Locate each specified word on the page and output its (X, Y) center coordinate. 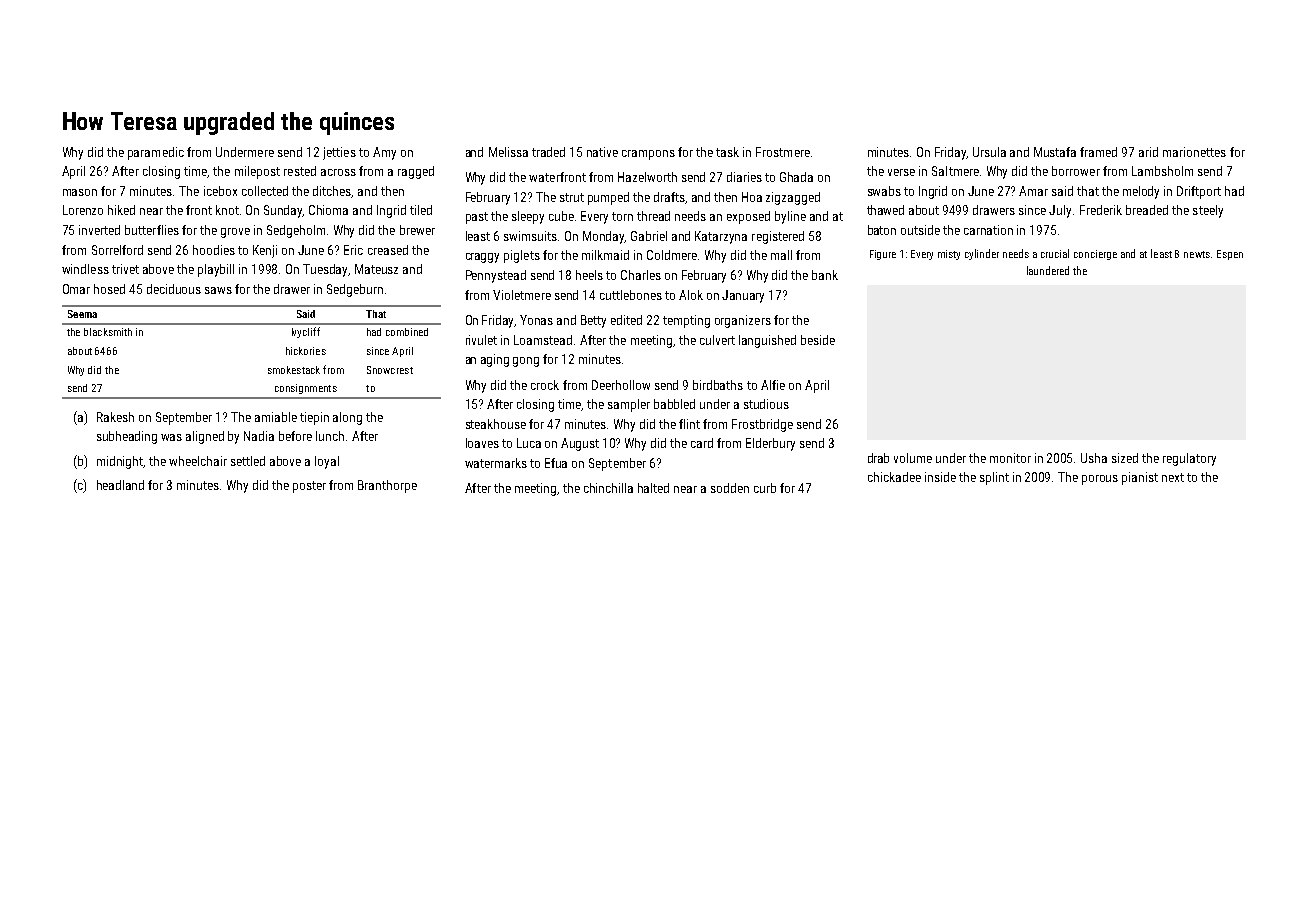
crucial (1055, 253)
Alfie (773, 385)
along (347, 418)
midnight (120, 462)
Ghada (796, 177)
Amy (384, 153)
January (743, 296)
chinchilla (608, 488)
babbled (674, 404)
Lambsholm (1162, 171)
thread (653, 216)
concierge (1095, 255)
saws (218, 290)
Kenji (265, 251)
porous (1100, 480)
